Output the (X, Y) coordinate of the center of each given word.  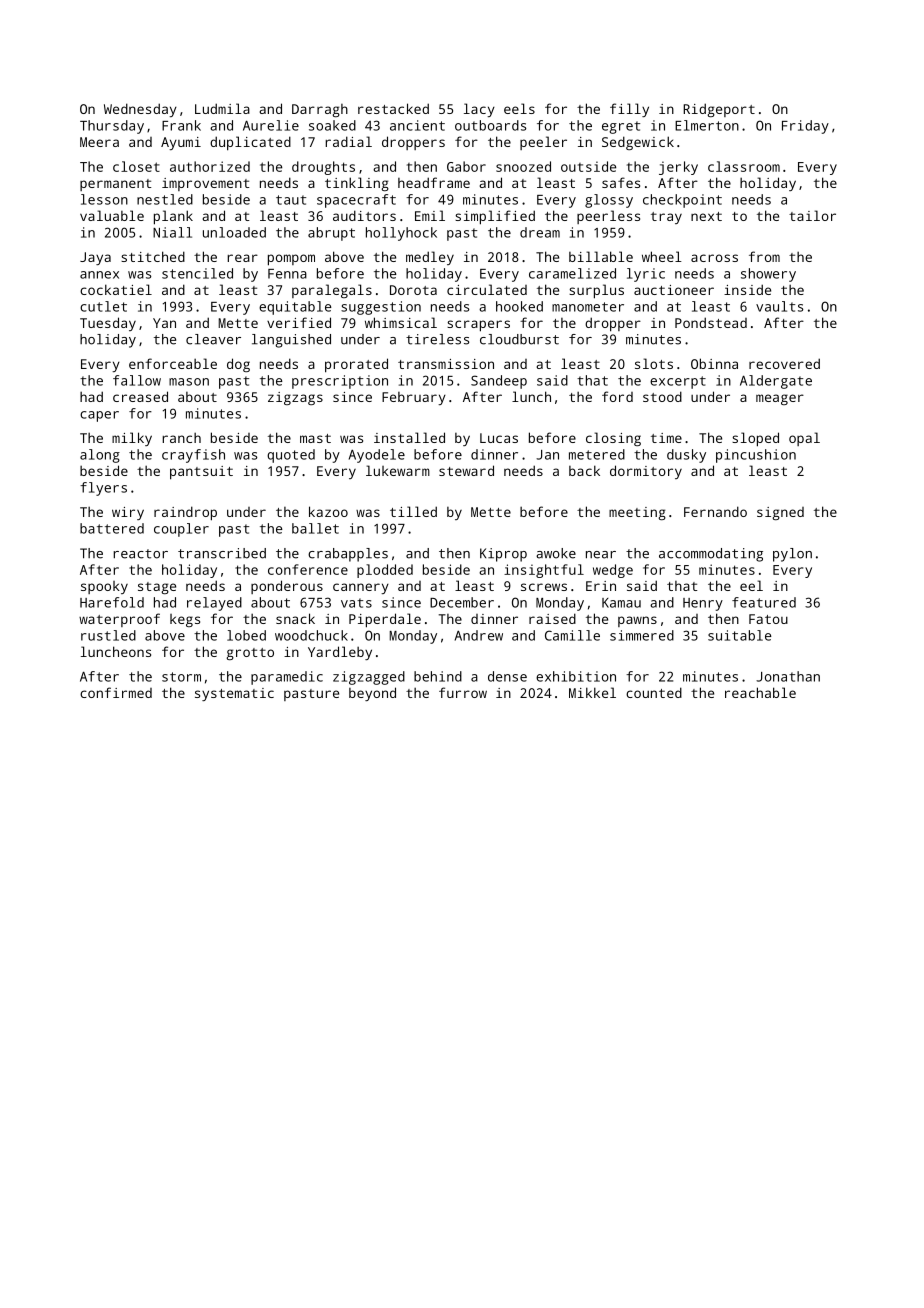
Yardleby (340, 653)
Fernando (715, 511)
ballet (315, 528)
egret (621, 127)
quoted (291, 456)
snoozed (523, 166)
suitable (740, 635)
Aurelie (271, 125)
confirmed (116, 692)
